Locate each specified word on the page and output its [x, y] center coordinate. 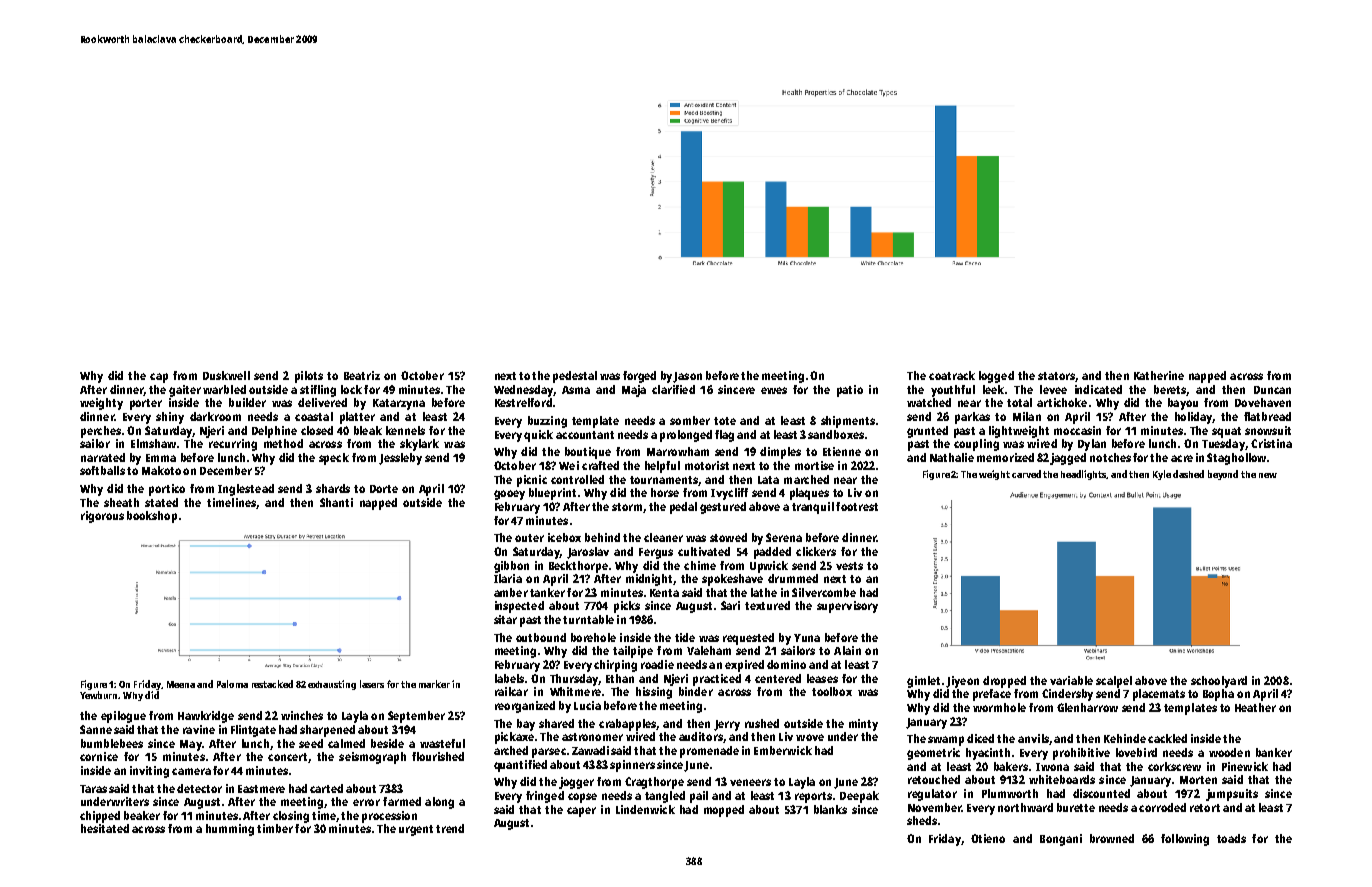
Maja [634, 391]
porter [146, 404]
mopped [724, 811]
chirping [615, 666]
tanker [547, 592]
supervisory [847, 607]
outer [529, 538]
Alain [847, 650]
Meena [181, 684]
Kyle [1162, 475]
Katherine [1159, 375]
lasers [372, 684]
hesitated [105, 828]
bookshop [152, 517]
